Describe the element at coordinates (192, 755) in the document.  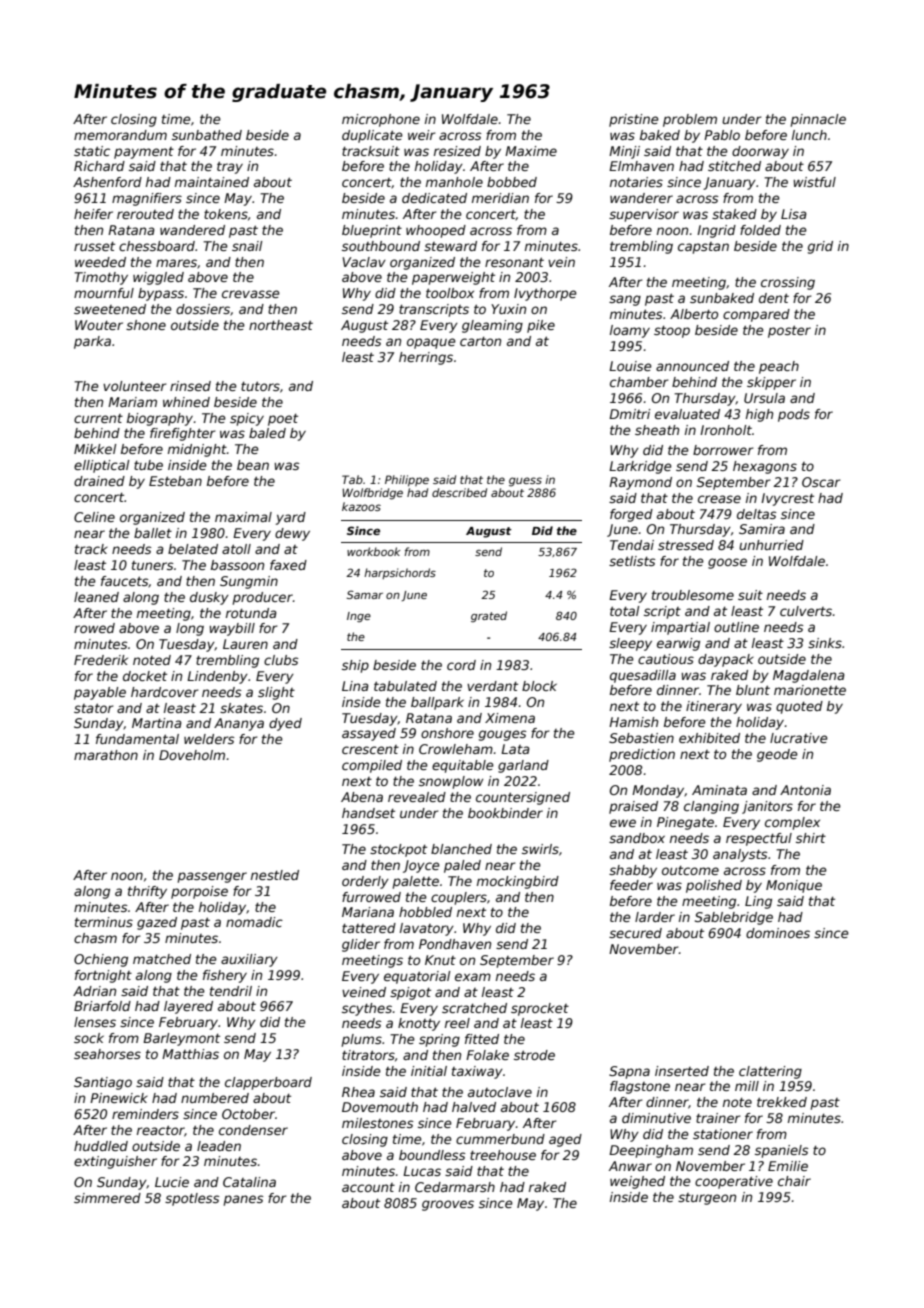
I see `Doveholm` at that location.
